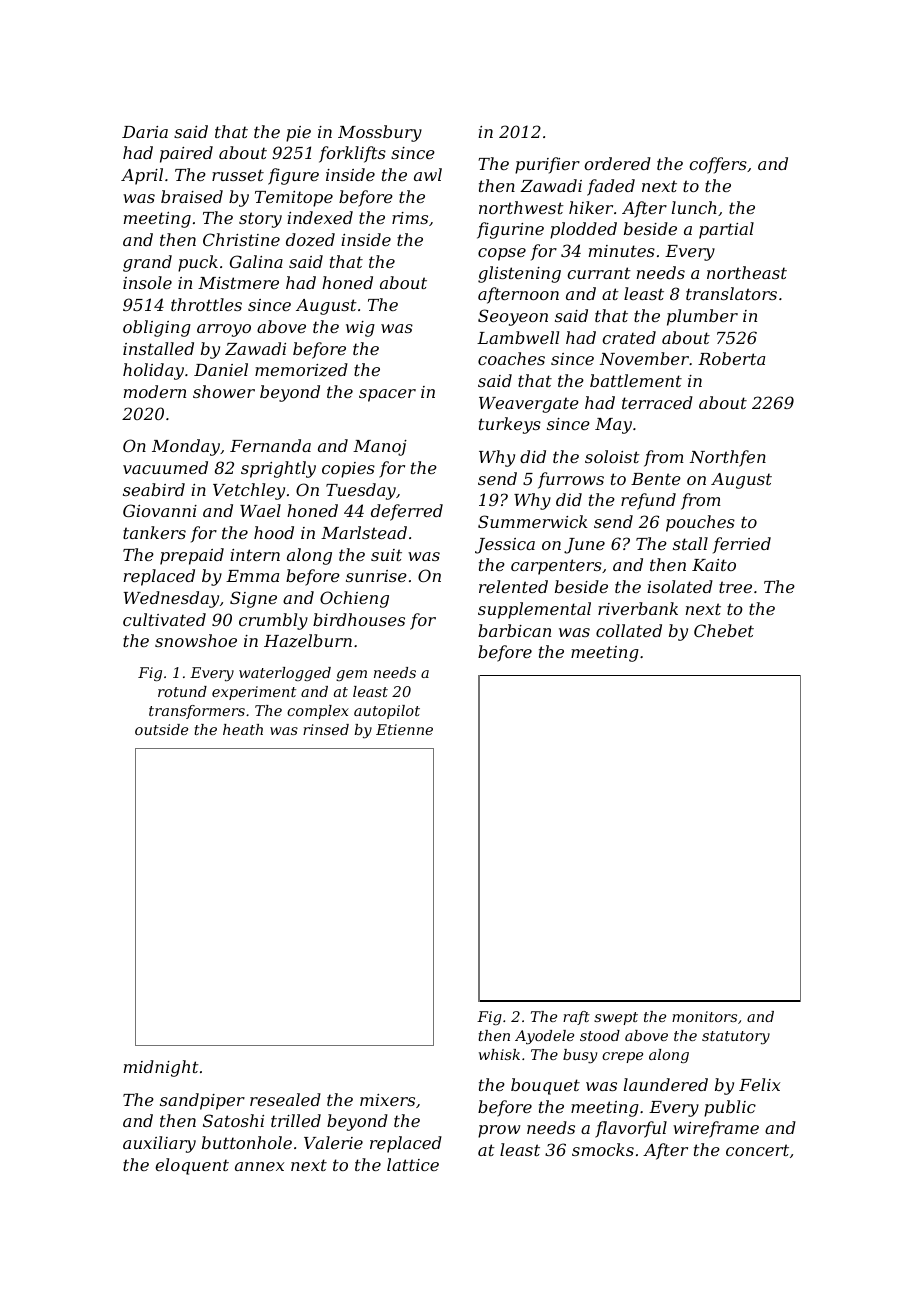 Image resolution: width=924 pixels, height=1314 pixels. What do you see at coordinates (145, 132) in the document?
I see `Daria` at bounding box center [145, 132].
